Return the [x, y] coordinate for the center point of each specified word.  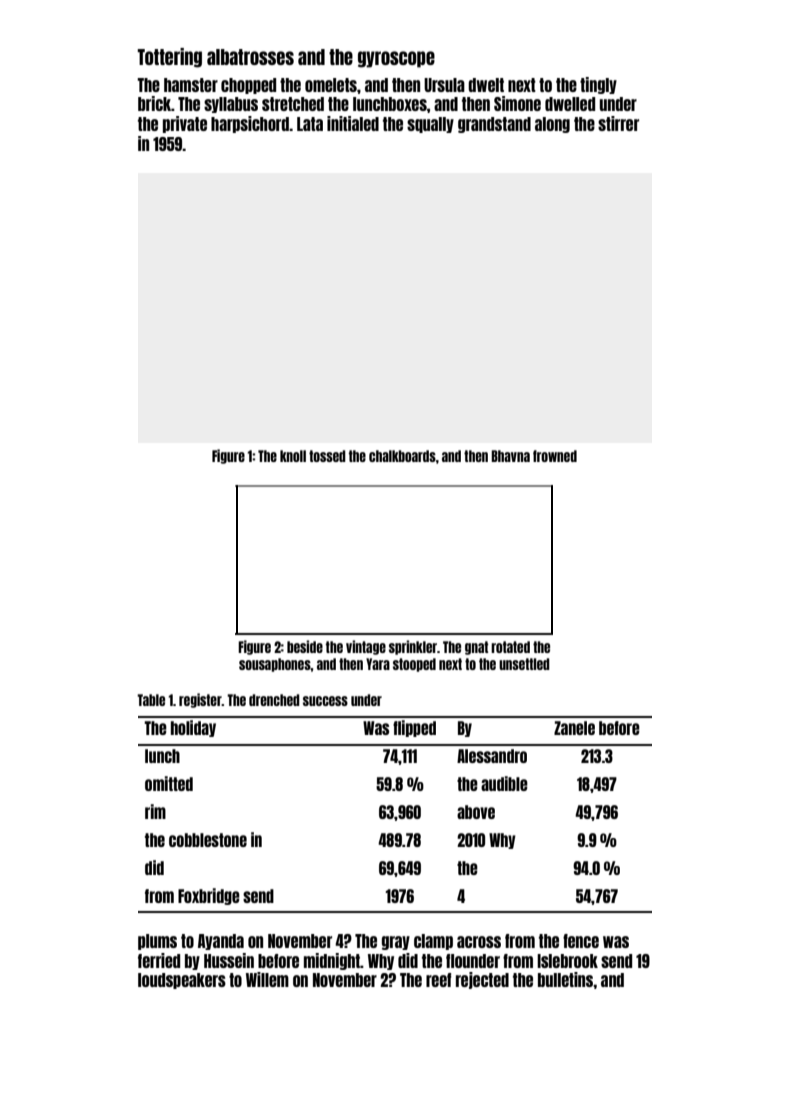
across [479, 942]
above [476, 812]
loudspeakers [182, 981]
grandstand [494, 125]
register [200, 700]
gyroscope [396, 59]
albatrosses [250, 57]
